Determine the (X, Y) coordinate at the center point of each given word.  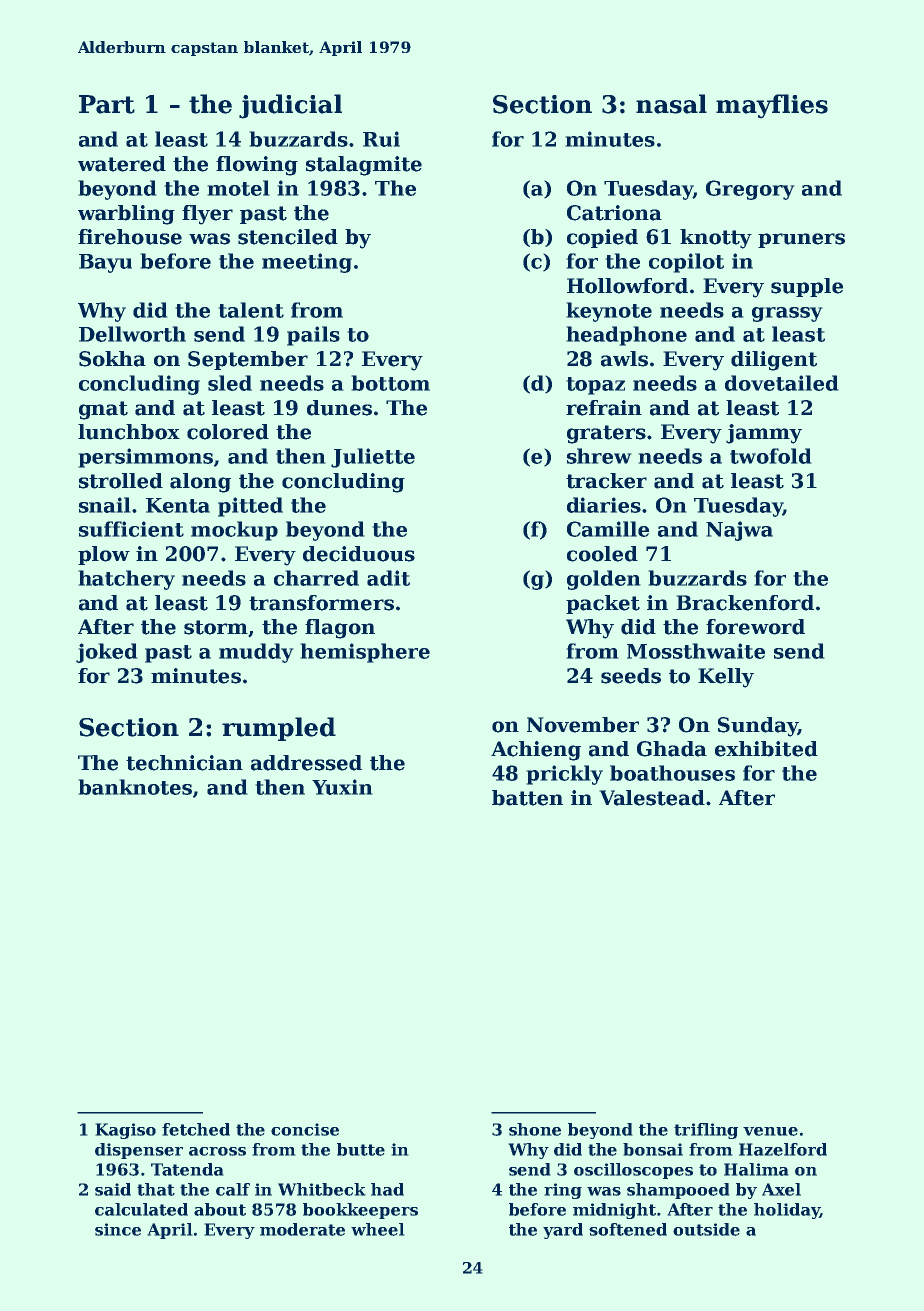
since (118, 1229)
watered (122, 164)
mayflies (772, 106)
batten (527, 798)
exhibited (766, 749)
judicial (290, 106)
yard (563, 1231)
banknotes (135, 787)
